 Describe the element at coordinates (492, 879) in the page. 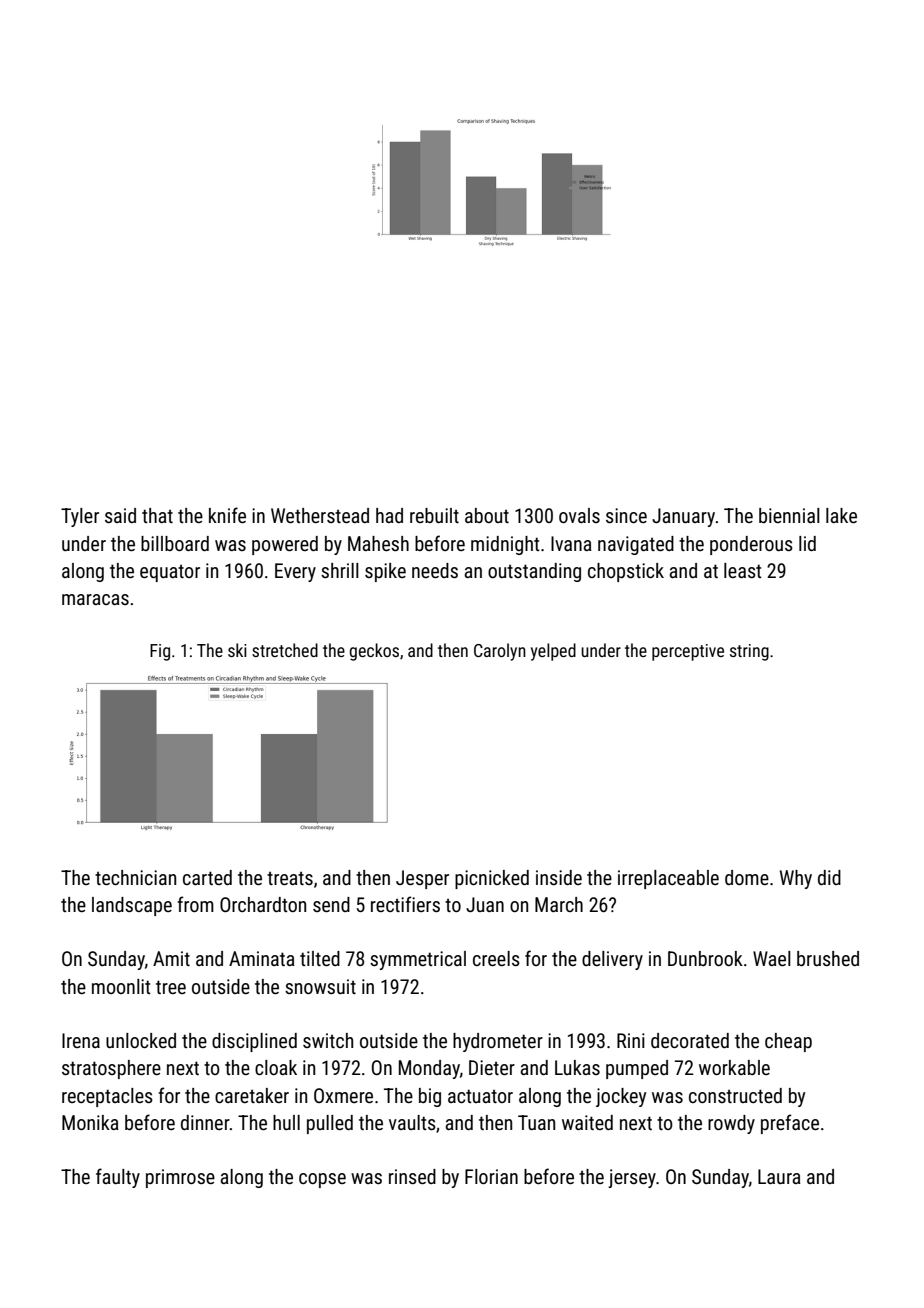

I see `picnicked` at that location.
